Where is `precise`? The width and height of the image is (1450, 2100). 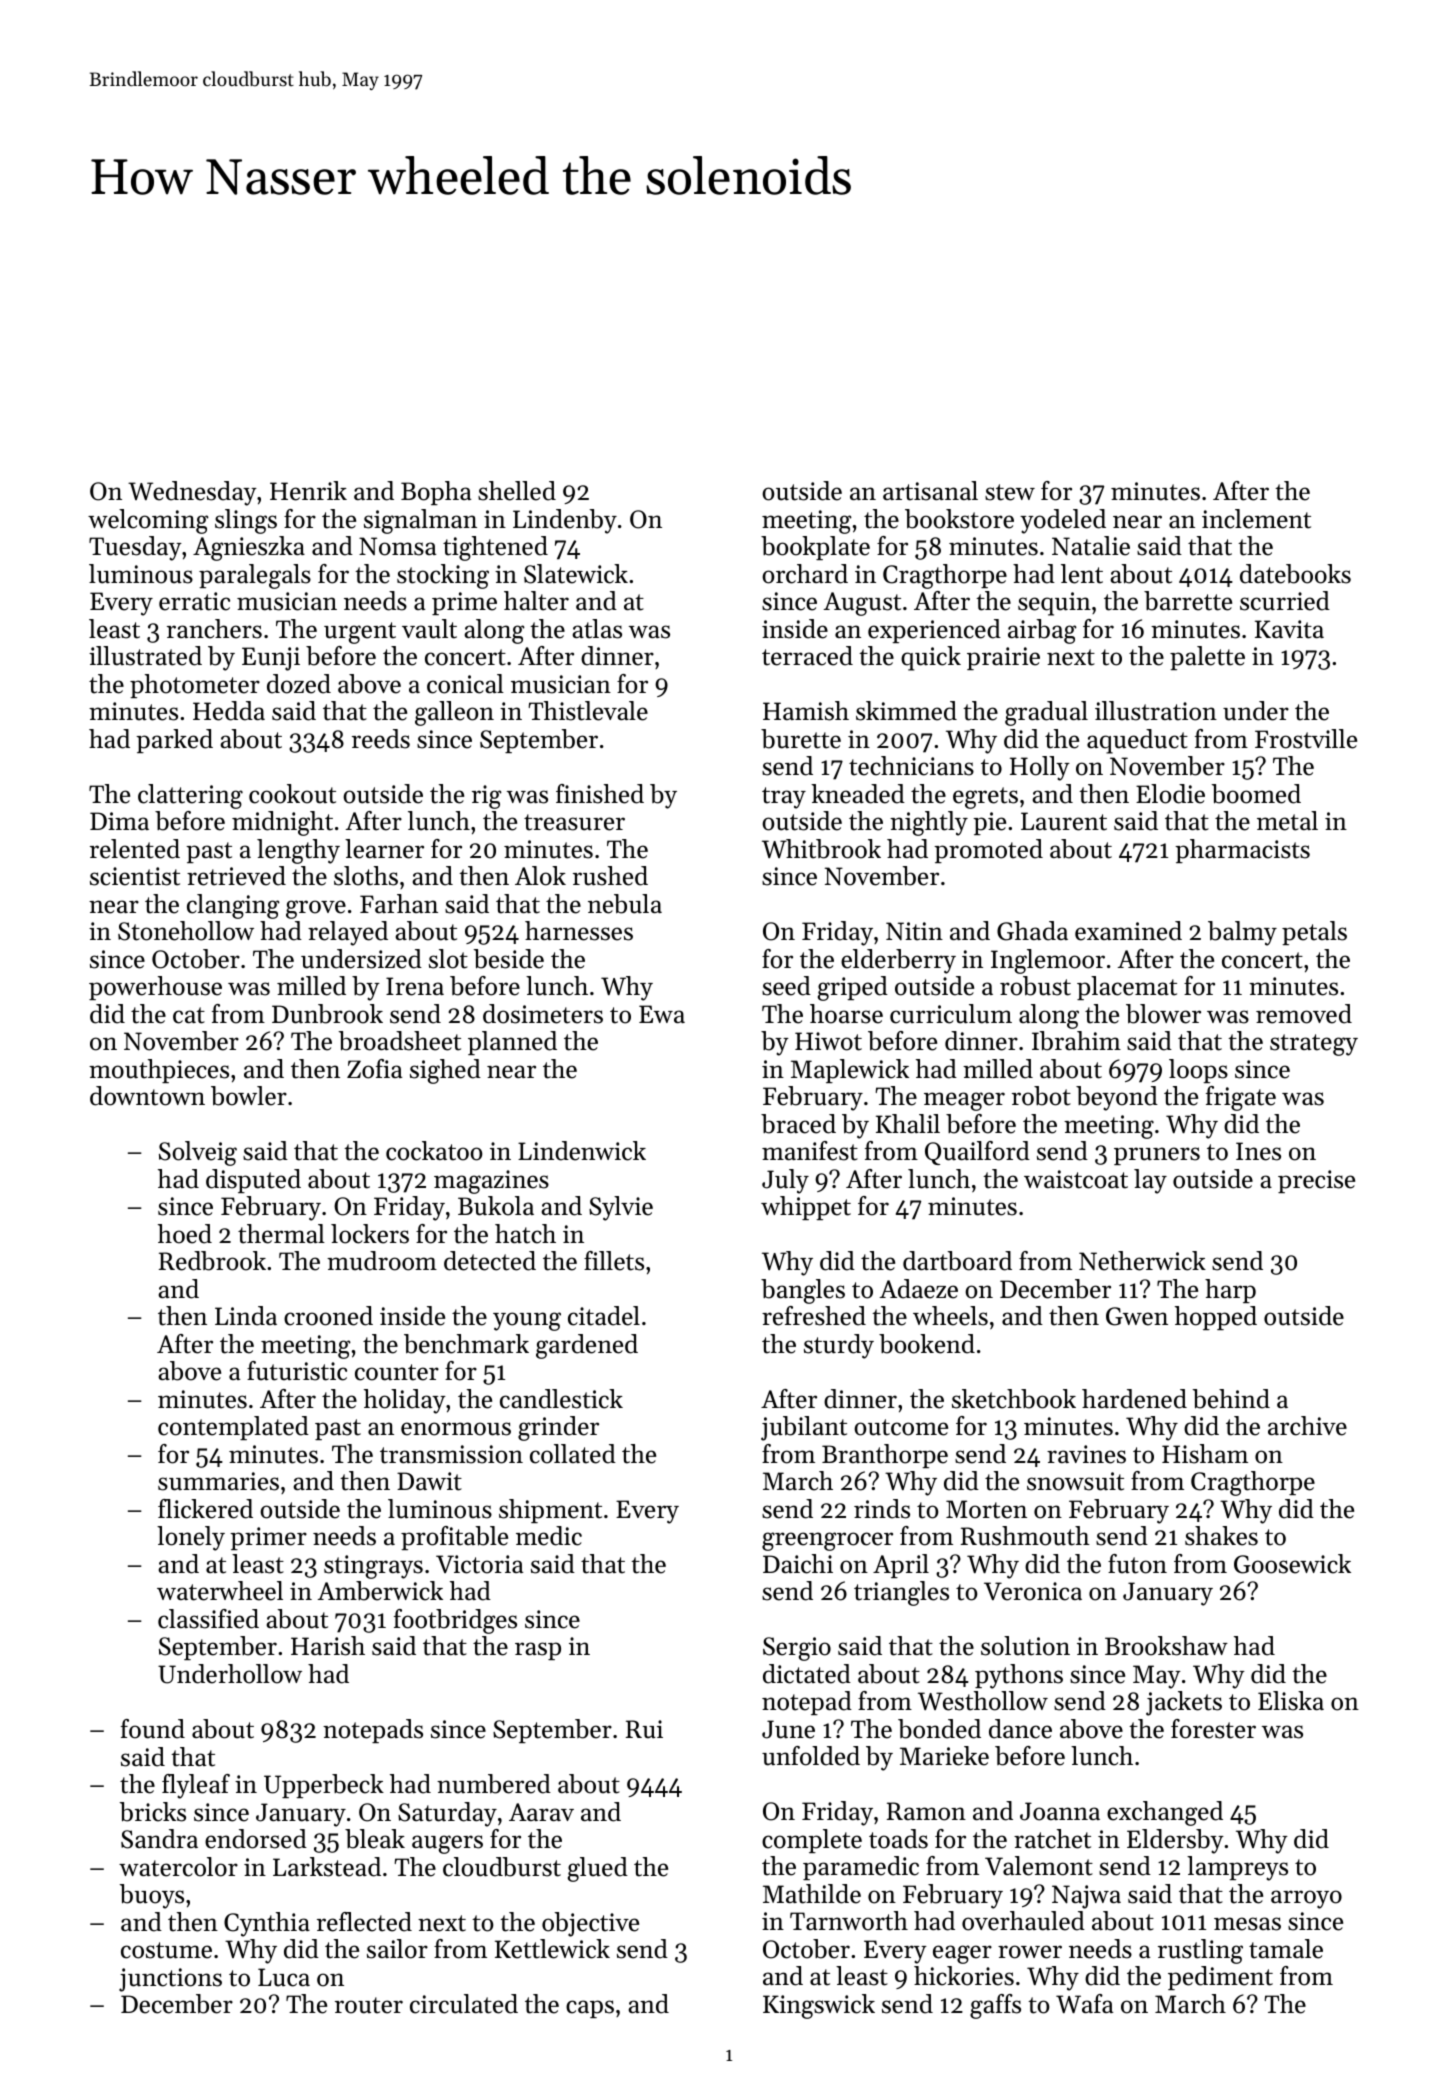 precise is located at coordinates (1316, 1181).
